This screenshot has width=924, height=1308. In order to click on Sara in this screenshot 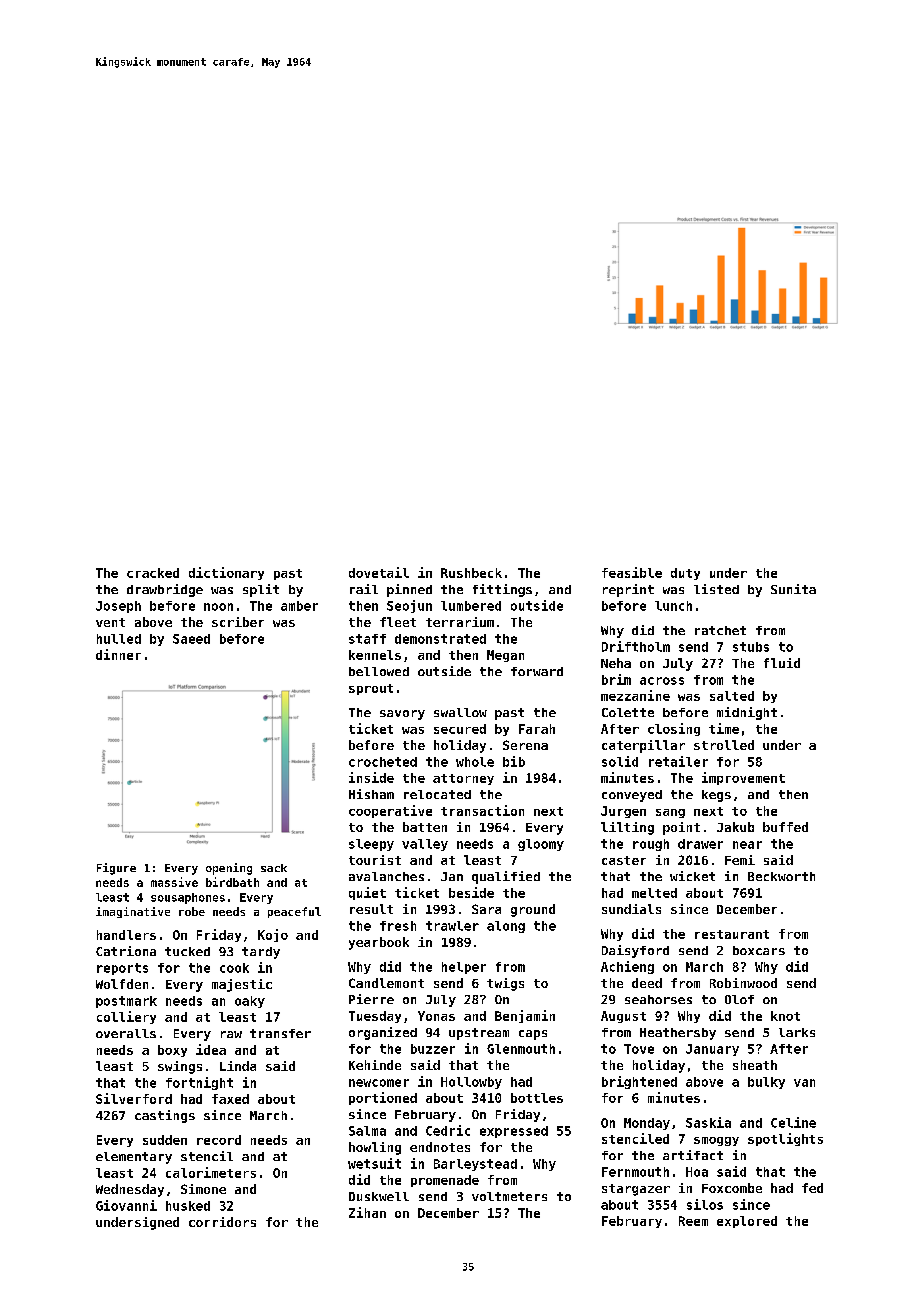, I will do `click(486, 909)`.
